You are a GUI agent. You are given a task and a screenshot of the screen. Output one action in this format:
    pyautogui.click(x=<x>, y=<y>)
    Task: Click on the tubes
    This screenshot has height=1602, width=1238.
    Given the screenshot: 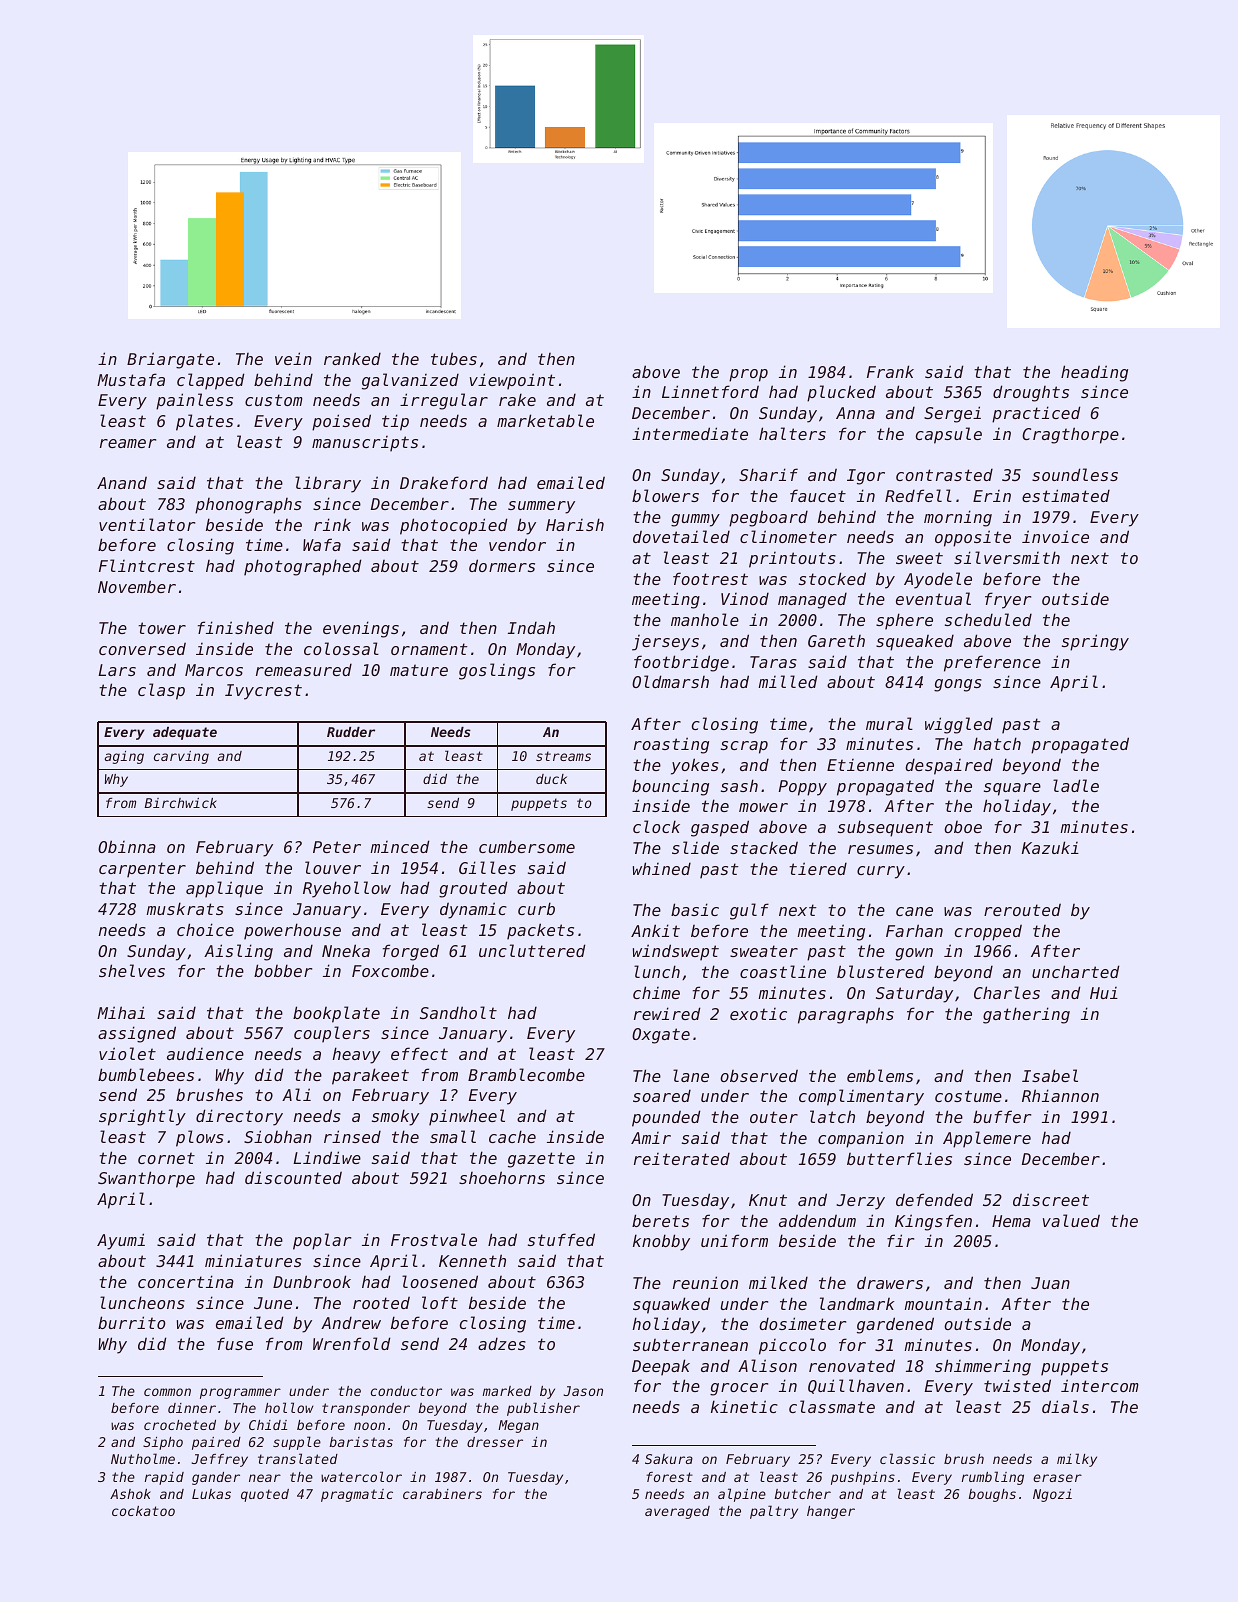 What is the action you would take?
    pyautogui.click(x=454, y=358)
